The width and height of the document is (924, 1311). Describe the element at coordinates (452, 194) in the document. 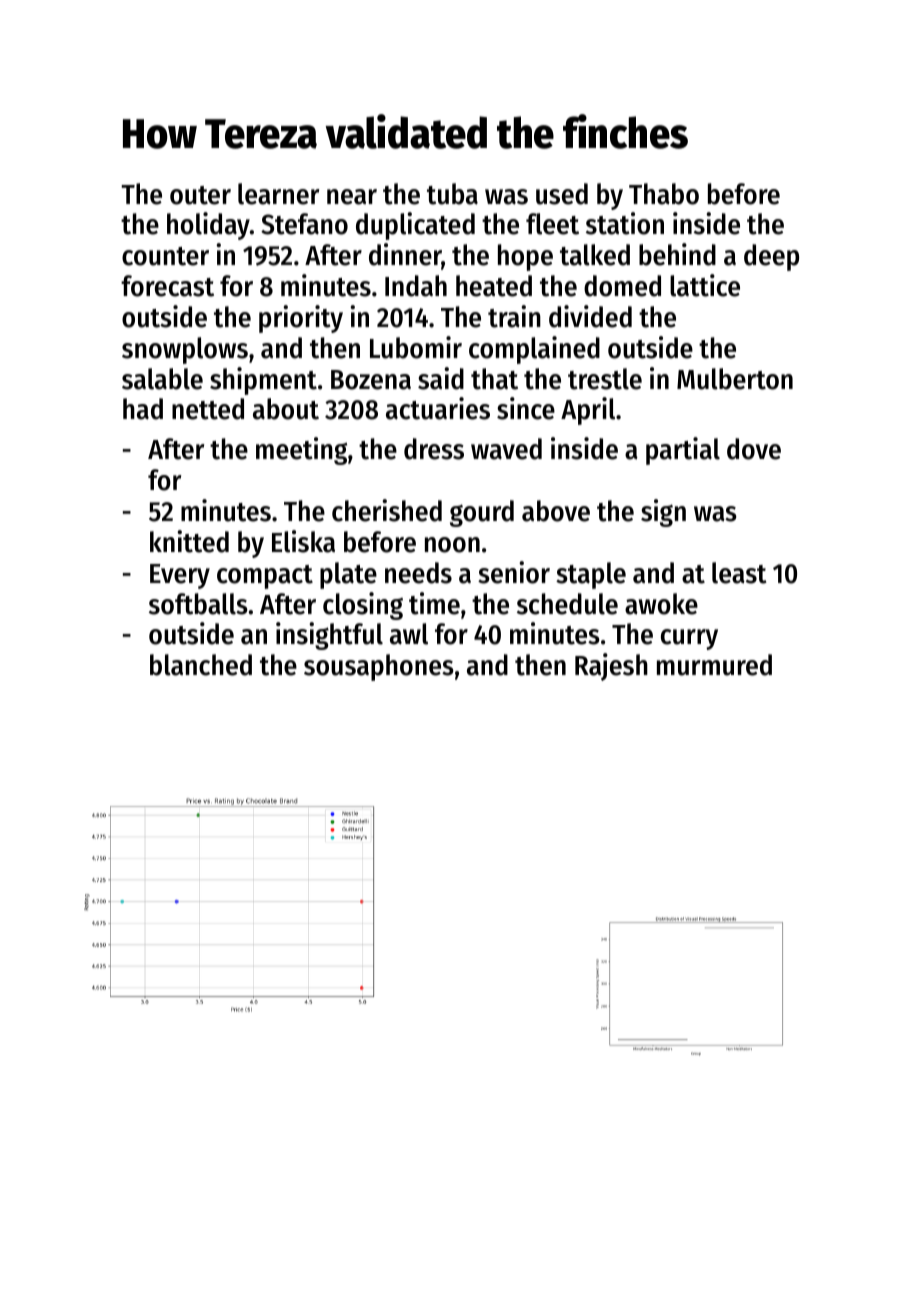

I see `tuba` at that location.
